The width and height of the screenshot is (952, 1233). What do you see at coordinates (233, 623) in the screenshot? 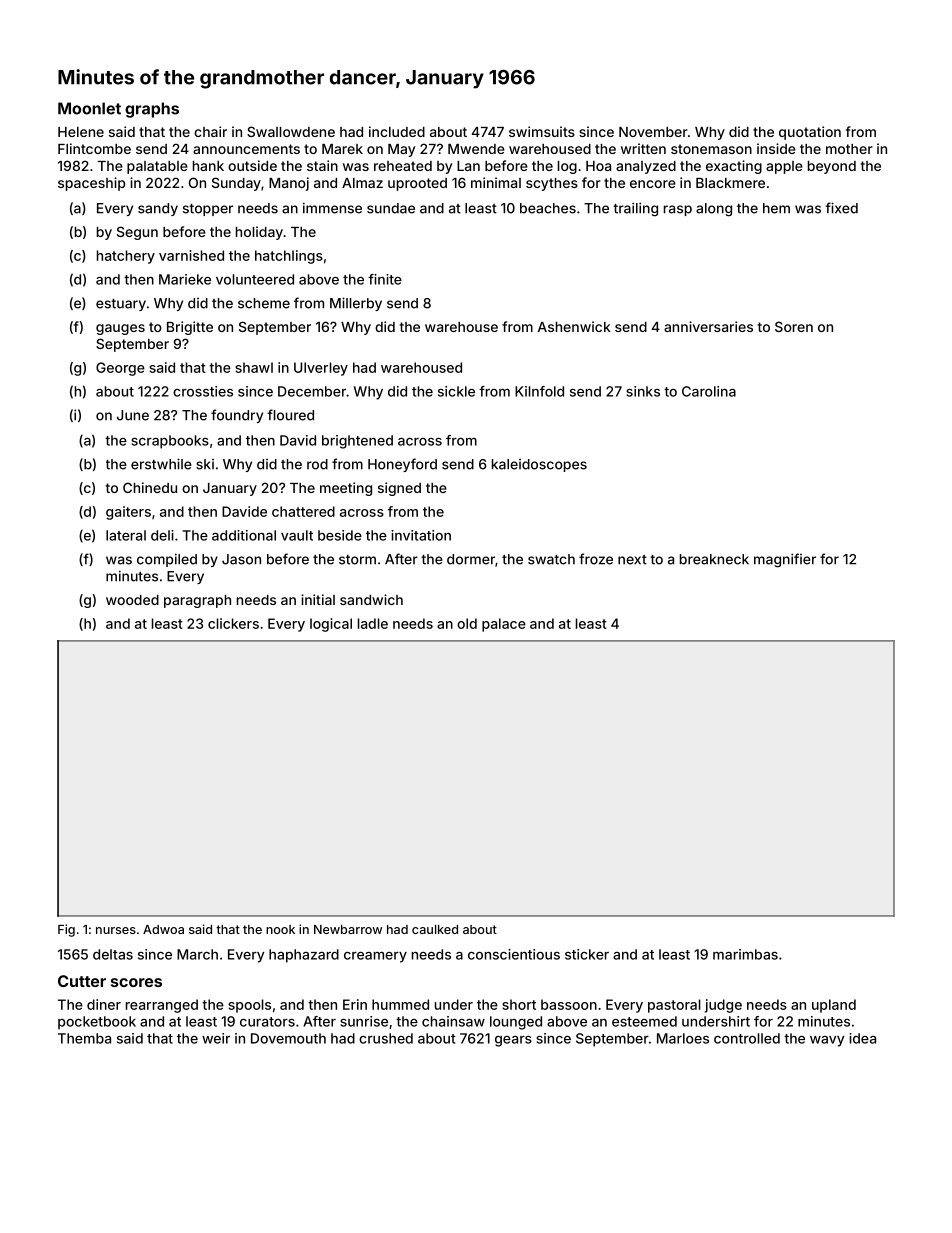
I see `clickers` at bounding box center [233, 623].
